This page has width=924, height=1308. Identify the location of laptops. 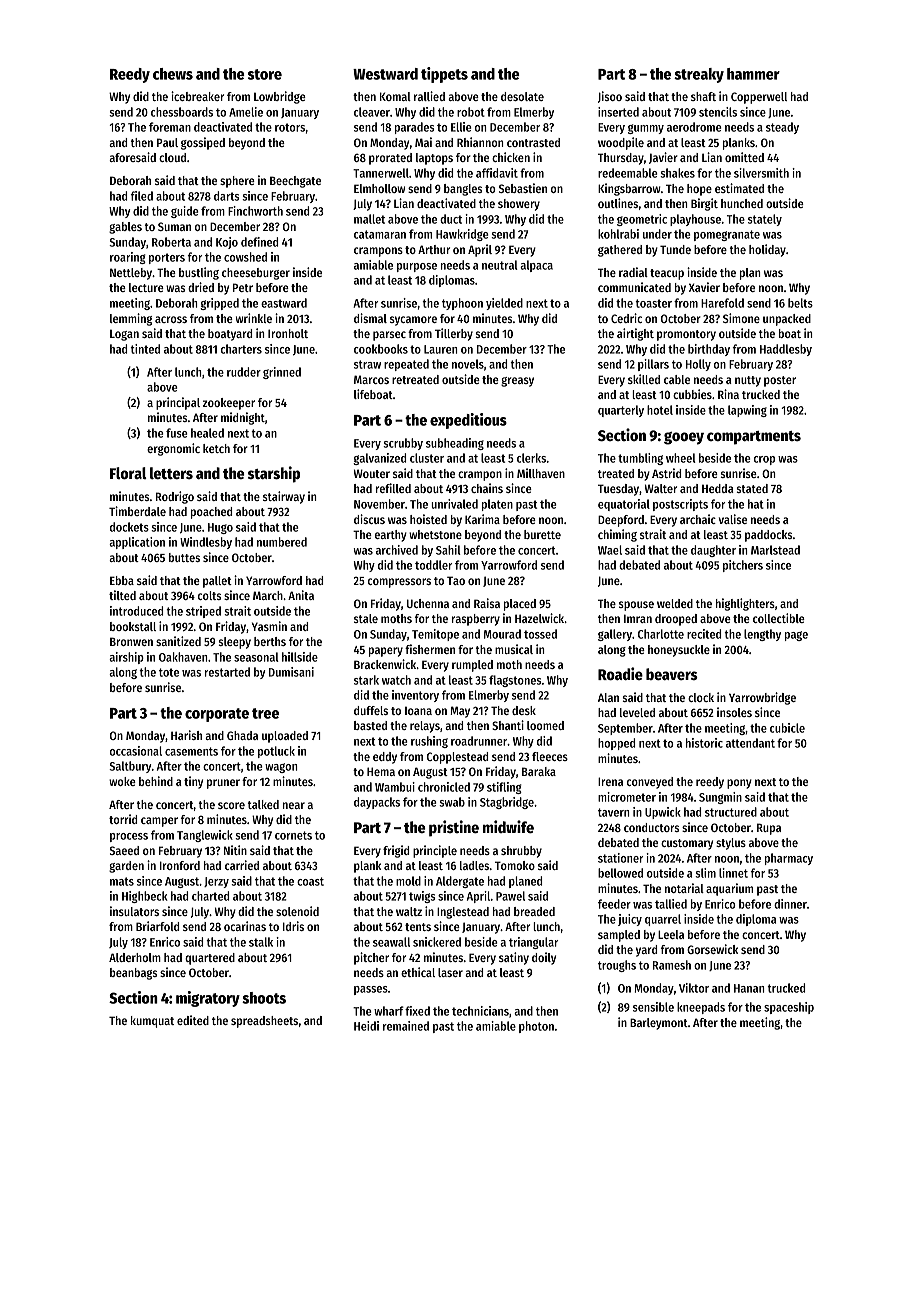
(434, 159).
